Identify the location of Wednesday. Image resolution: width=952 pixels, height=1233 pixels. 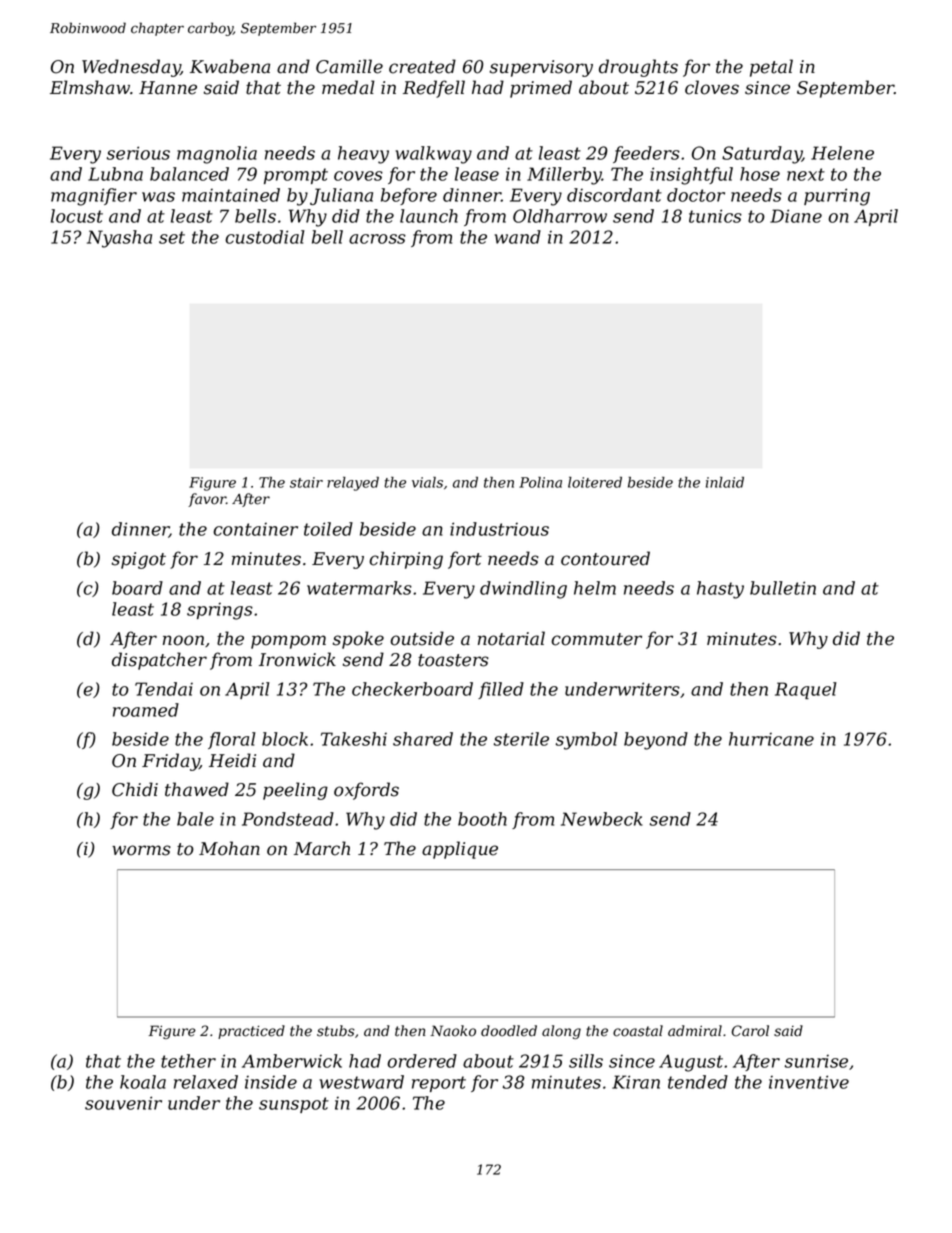
(131, 68).
